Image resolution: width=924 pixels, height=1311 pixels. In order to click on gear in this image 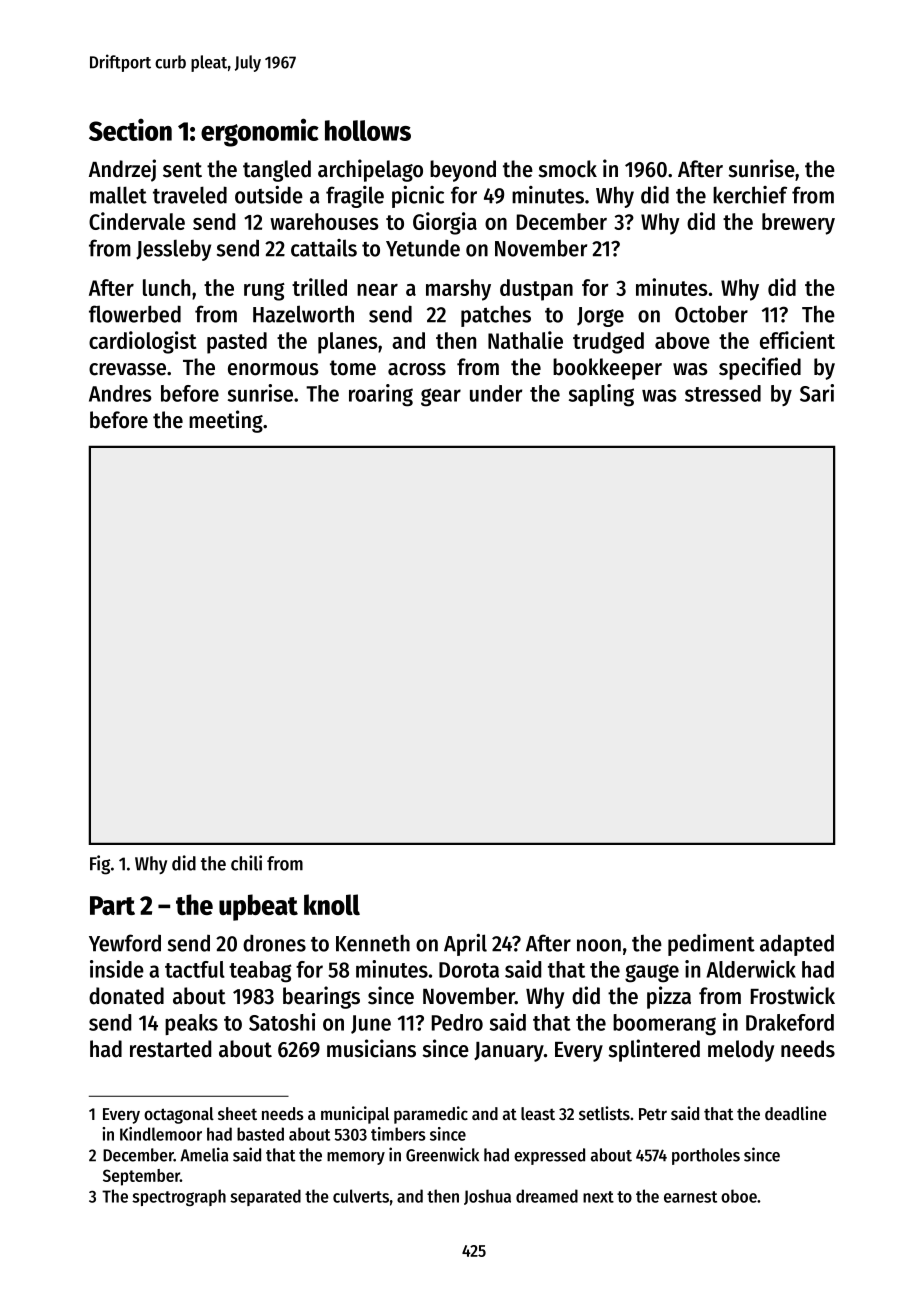, I will do `click(441, 397)`.
